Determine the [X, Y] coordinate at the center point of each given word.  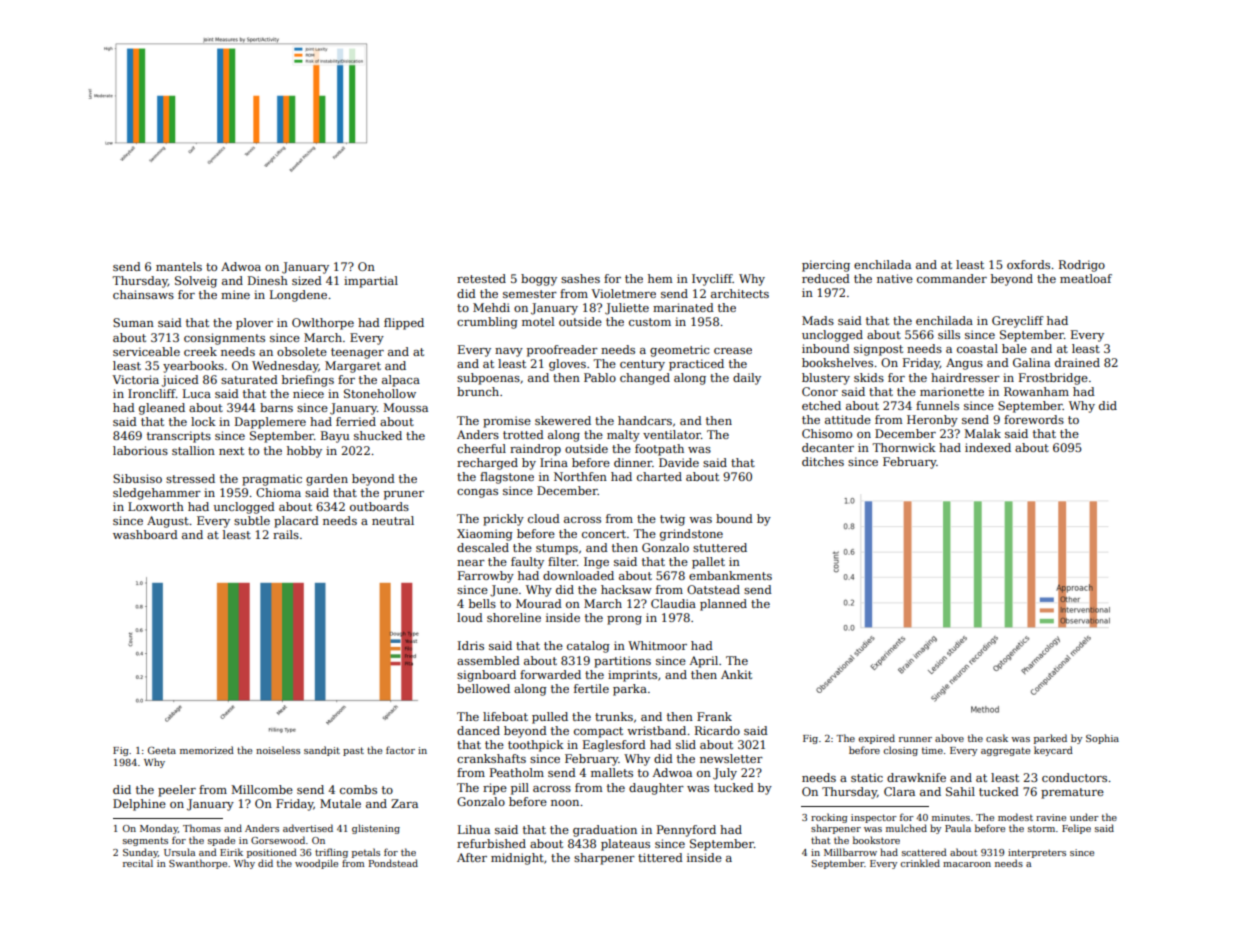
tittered [660, 857]
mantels [179, 266]
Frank [714, 716]
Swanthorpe [198, 864]
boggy [539, 280]
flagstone [507, 478]
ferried [356, 421]
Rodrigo [1082, 266]
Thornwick [904, 447]
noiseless [278, 750]
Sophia [1102, 739]
